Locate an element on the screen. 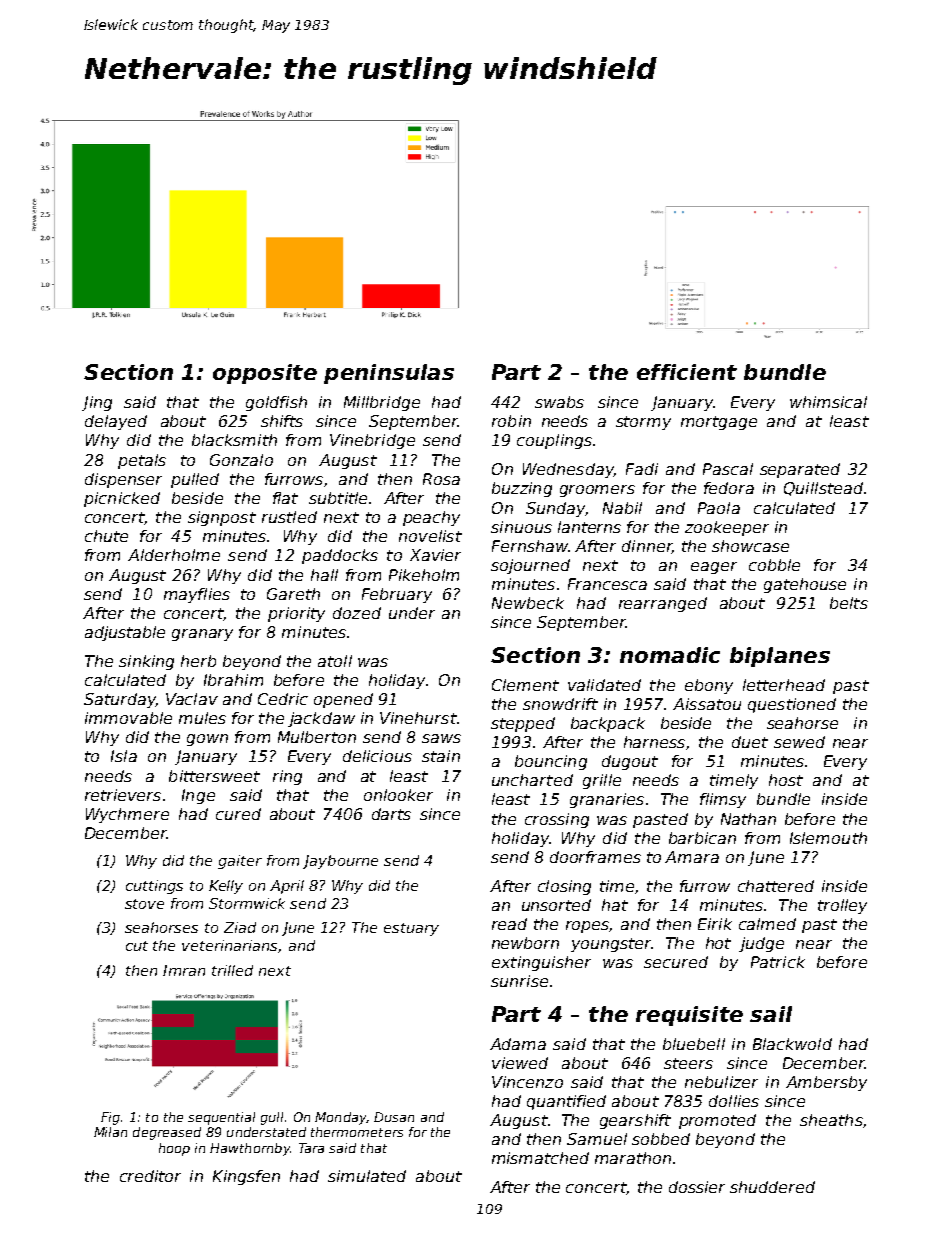  Newbeck is located at coordinates (528, 603).
